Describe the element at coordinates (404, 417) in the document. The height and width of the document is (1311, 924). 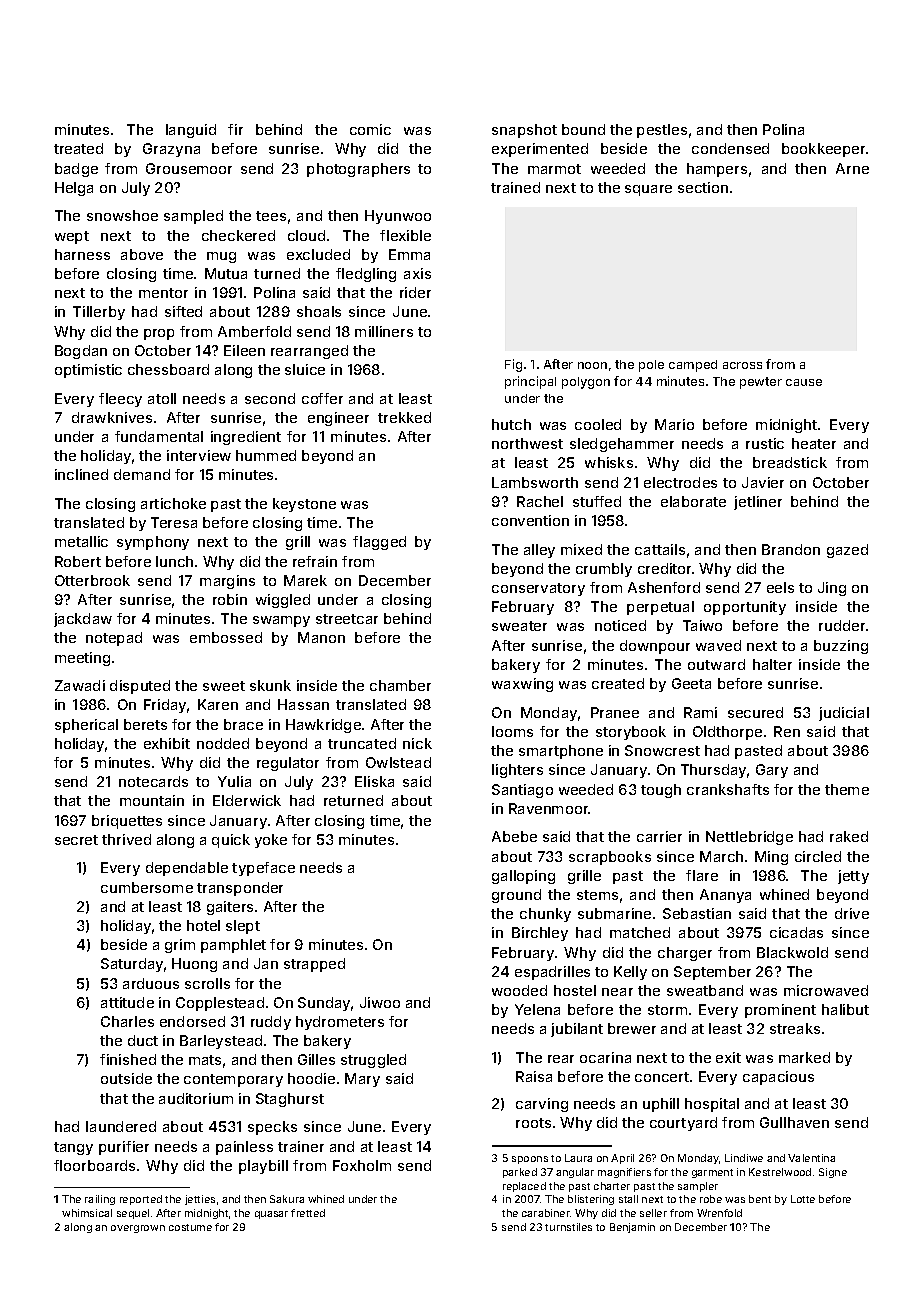
I see `trekked` at that location.
